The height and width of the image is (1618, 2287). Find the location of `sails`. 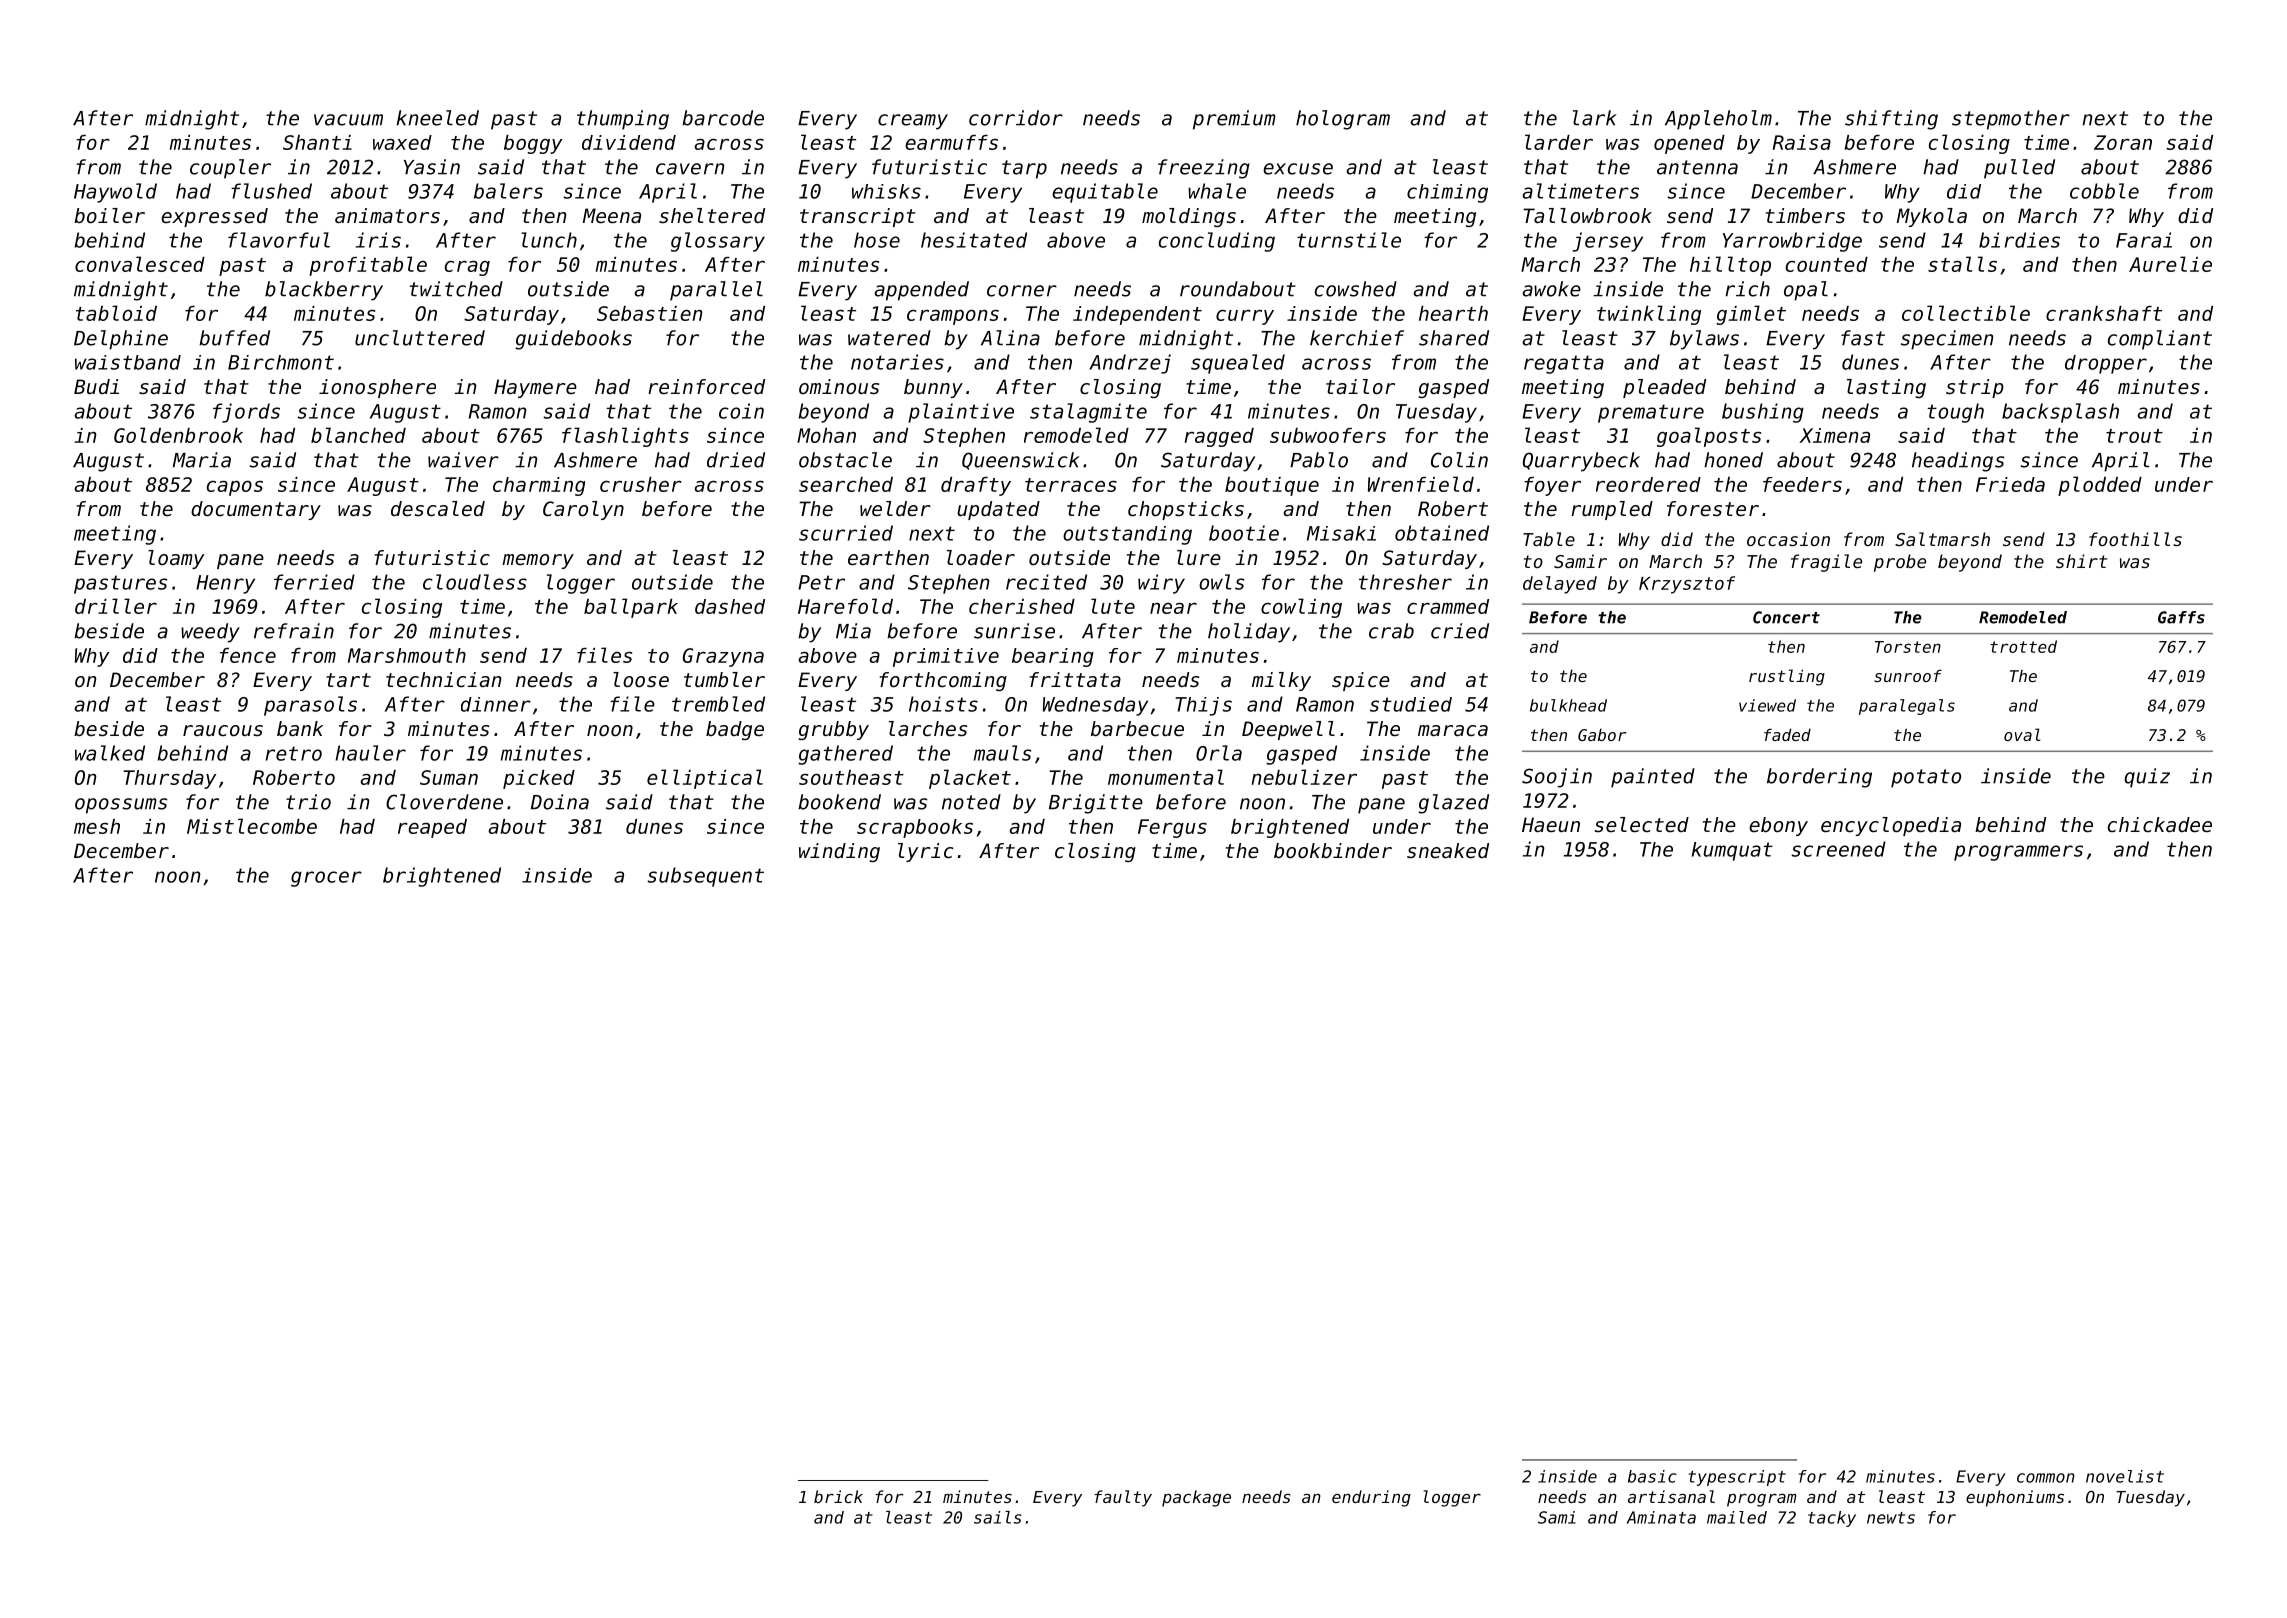

sails is located at coordinates (998, 1517).
